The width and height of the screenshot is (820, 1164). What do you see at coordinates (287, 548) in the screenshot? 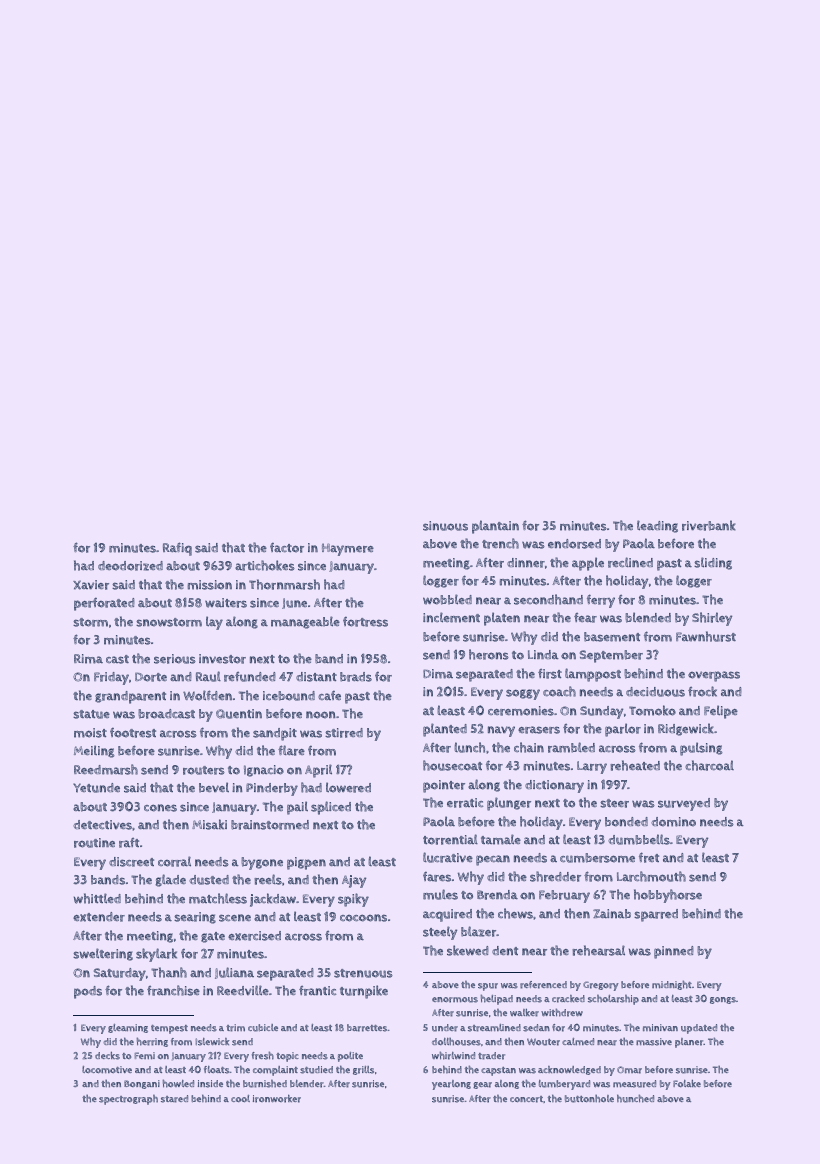
I see `factor` at bounding box center [287, 548].
